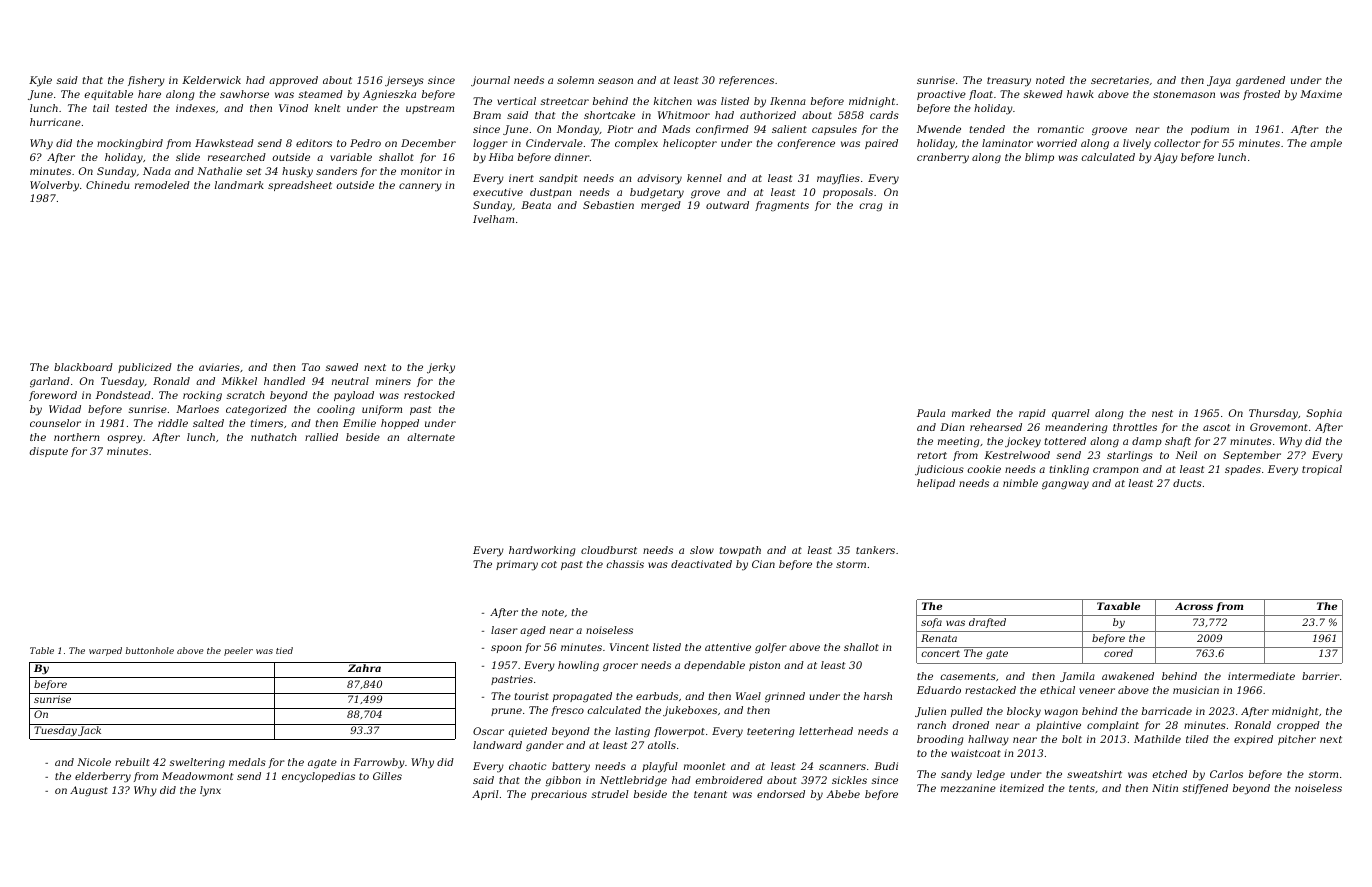  I want to click on dispute, so click(49, 452).
